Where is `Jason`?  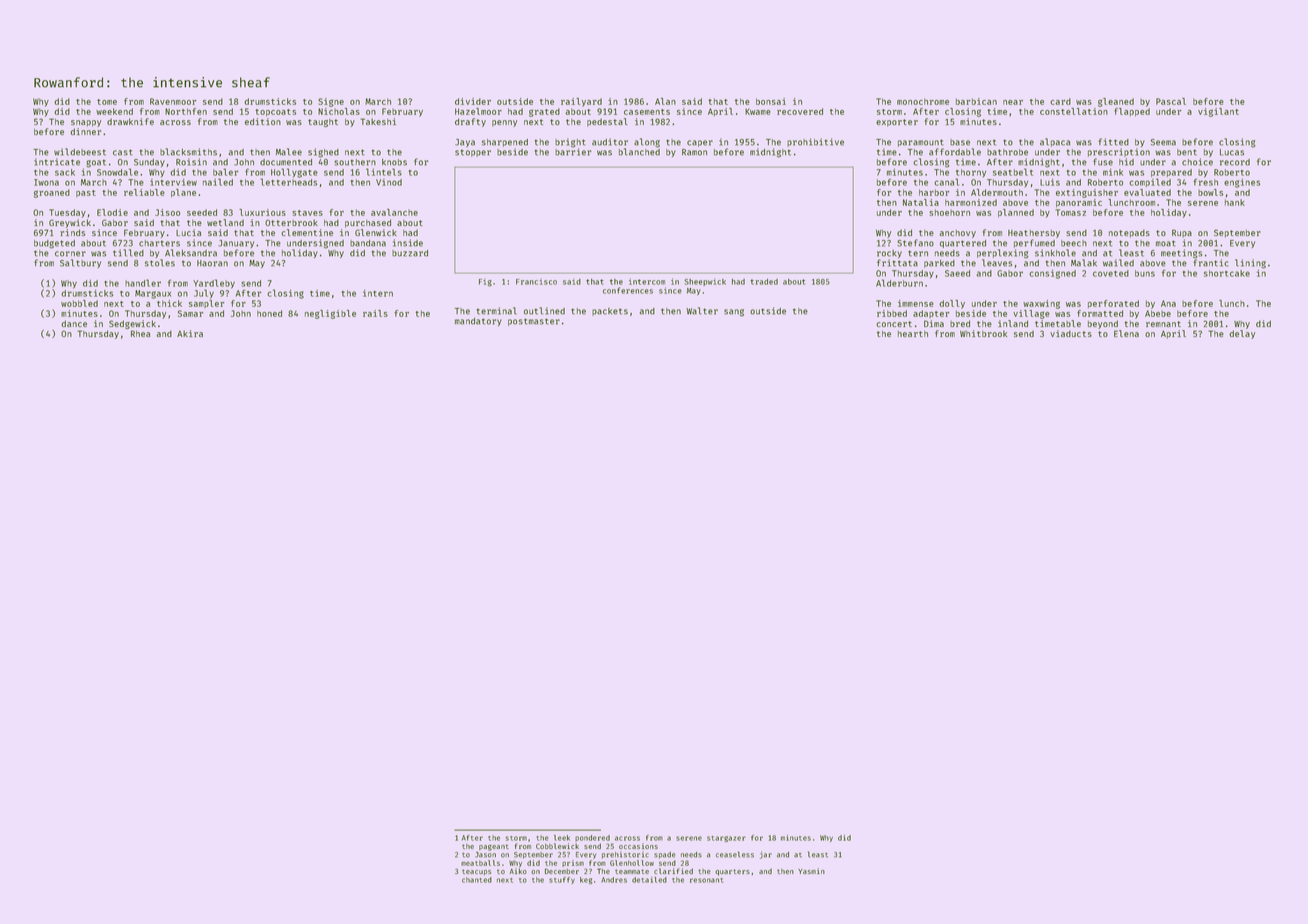 Jason is located at coordinates (485, 855).
